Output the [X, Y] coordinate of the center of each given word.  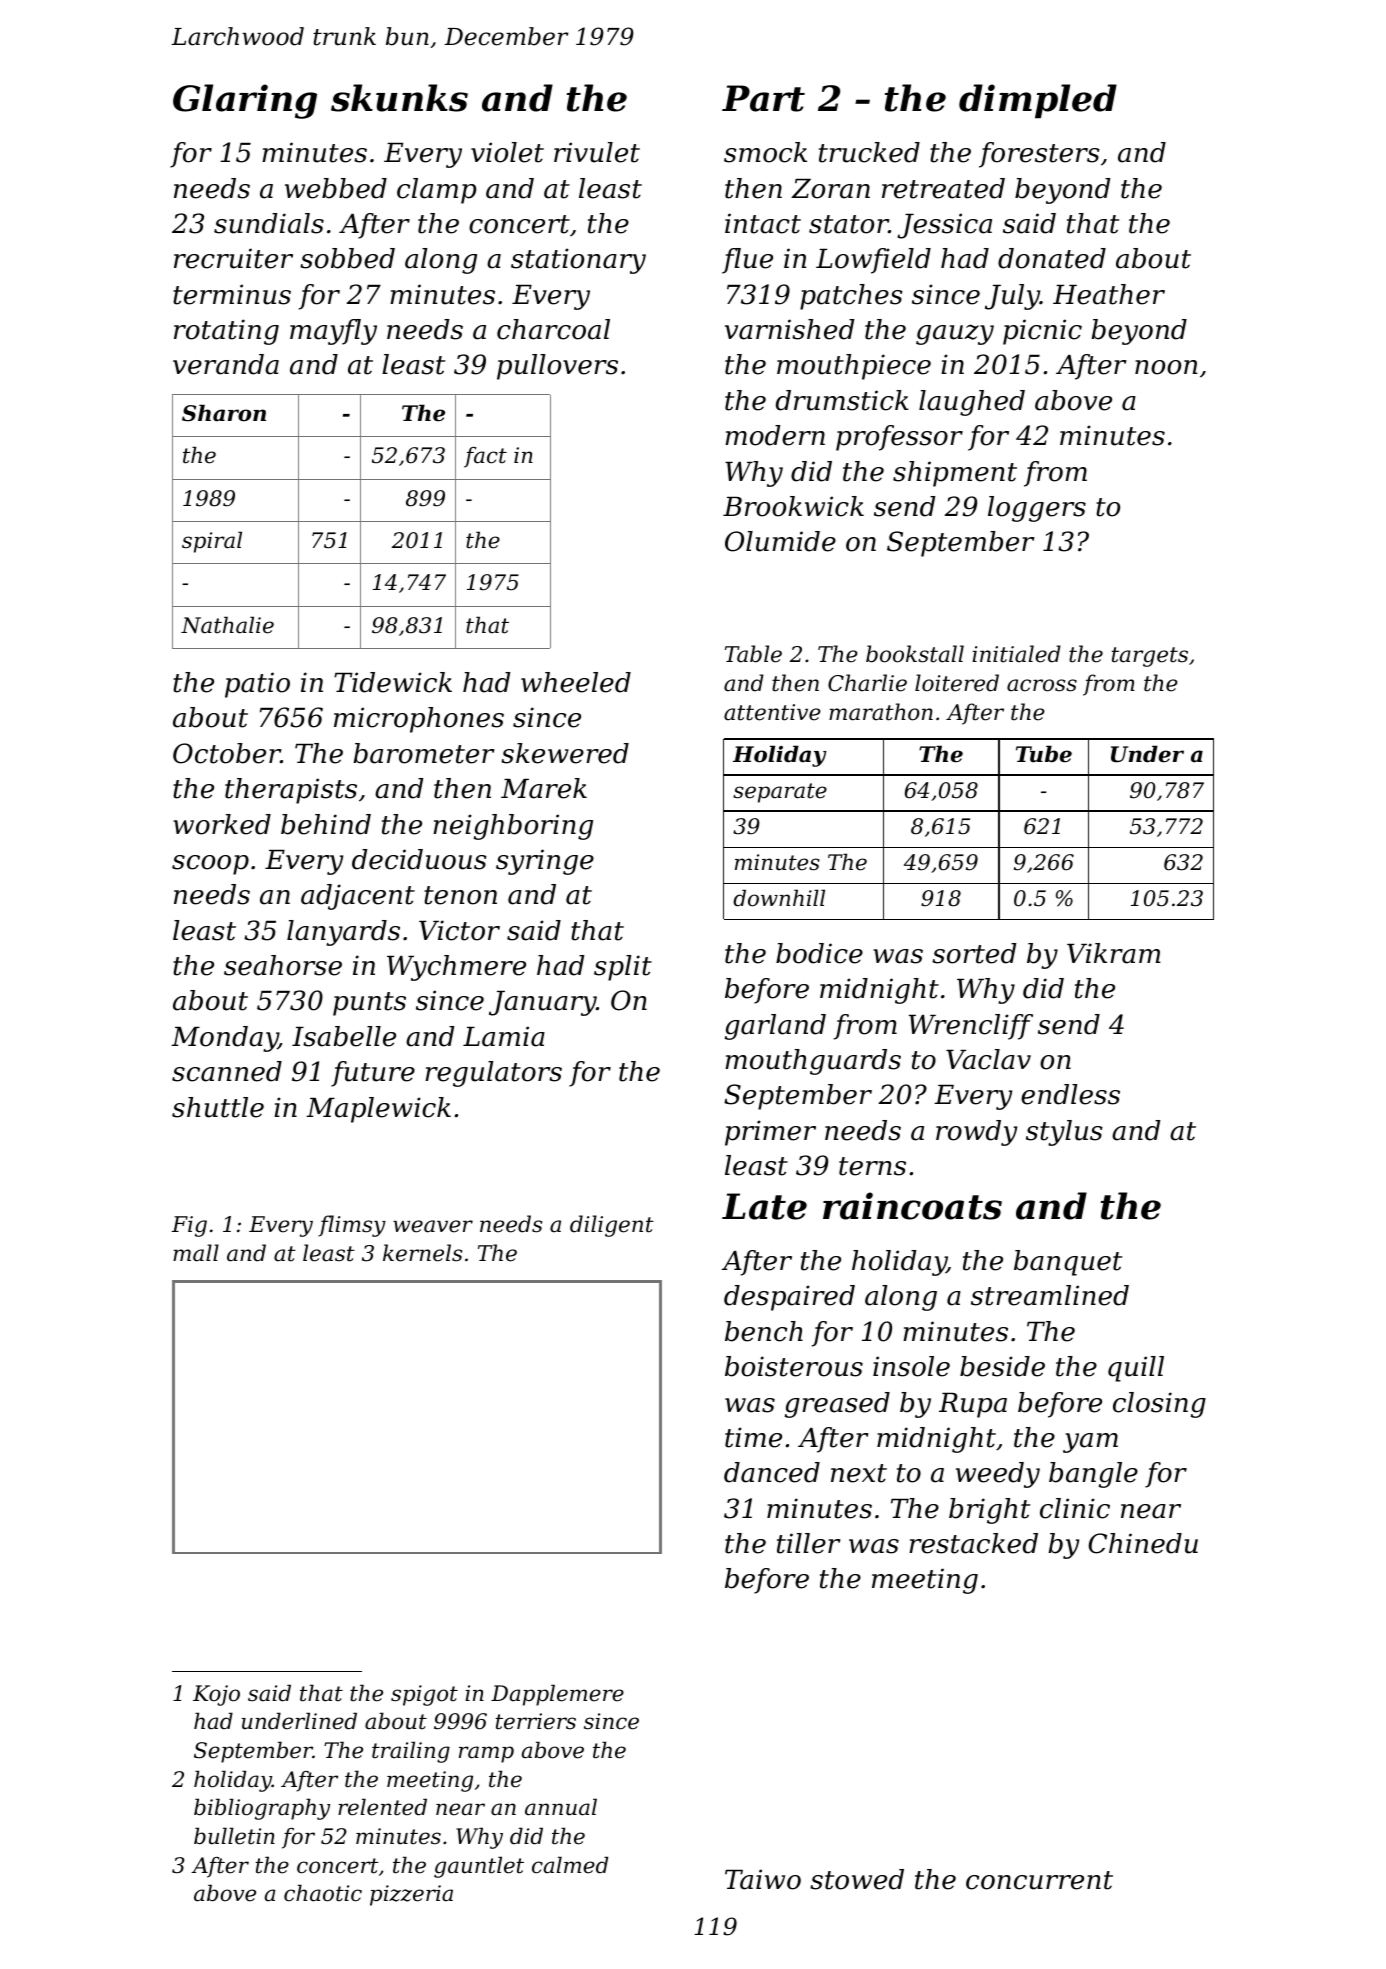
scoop [210, 865]
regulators [493, 1074]
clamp [436, 191]
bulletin [234, 1836]
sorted [974, 953]
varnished [789, 329]
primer [770, 1133]
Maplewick [378, 1110]
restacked [973, 1543]
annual [561, 1807]
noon [1166, 367]
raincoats [912, 1206]
